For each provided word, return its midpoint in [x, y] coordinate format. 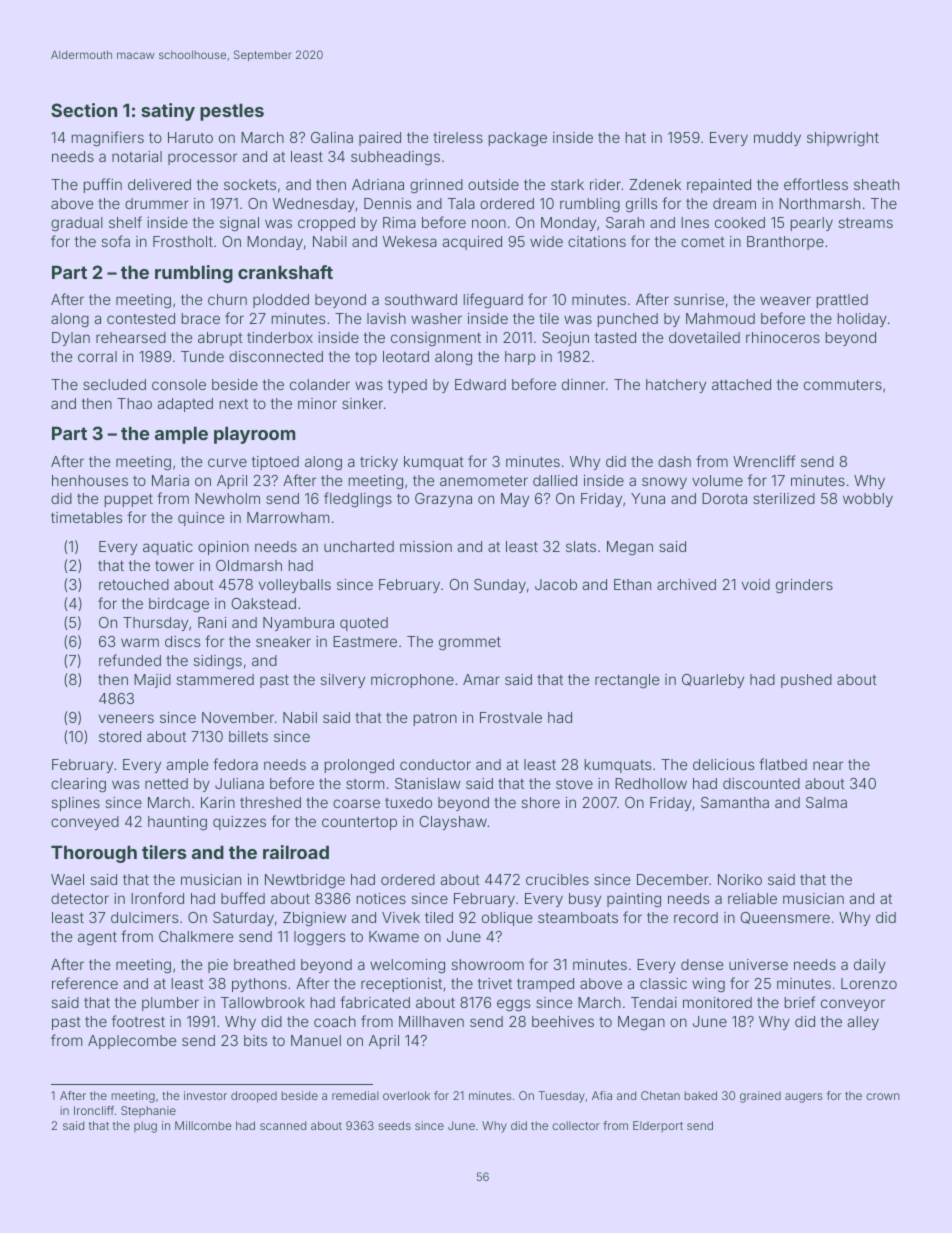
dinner [583, 384]
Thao [134, 403]
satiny [168, 112]
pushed [806, 681]
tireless [458, 137]
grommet [470, 644]
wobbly [868, 500]
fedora [235, 764]
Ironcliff [94, 1110]
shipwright [843, 139]
